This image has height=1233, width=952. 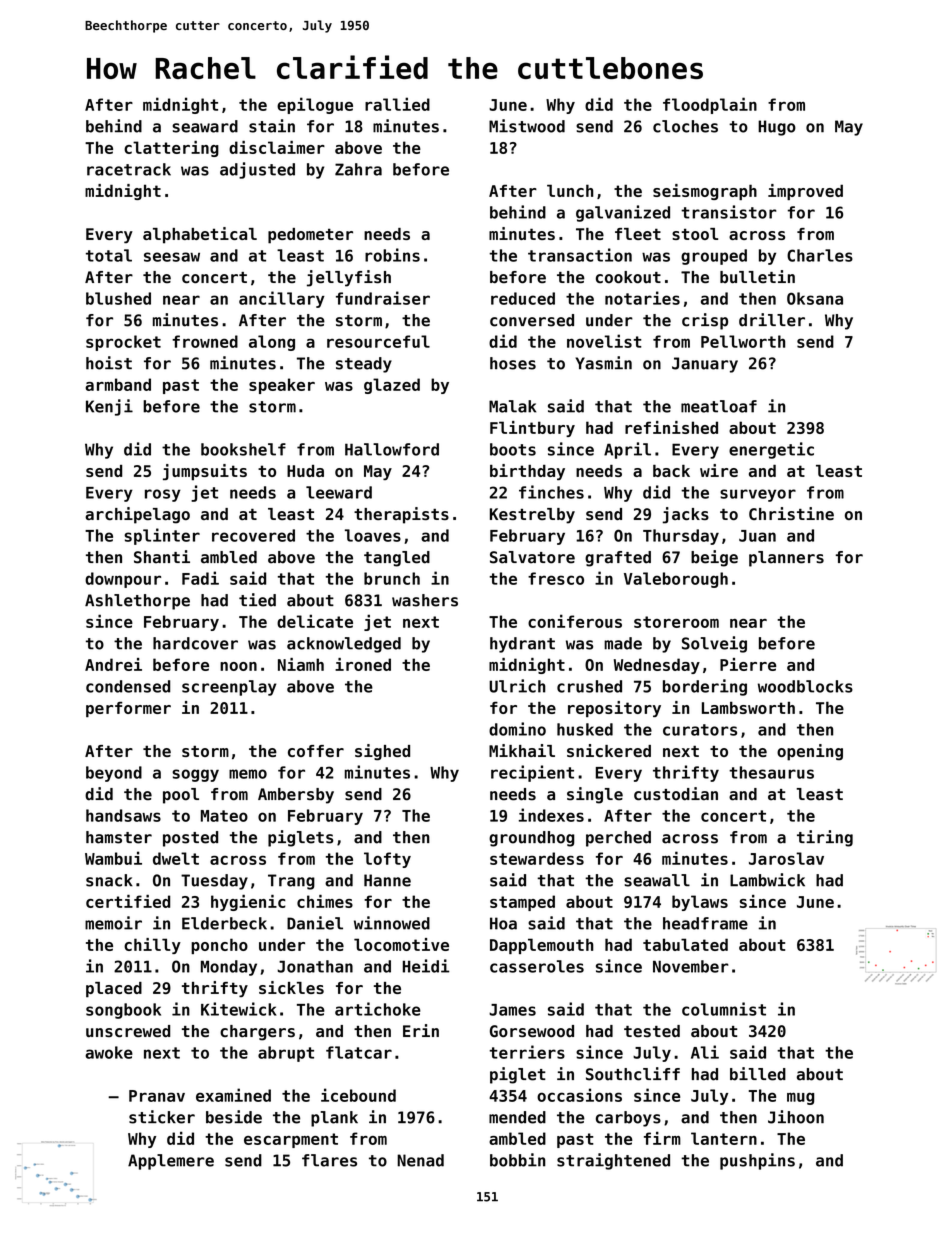 I want to click on recipient, so click(x=532, y=773).
